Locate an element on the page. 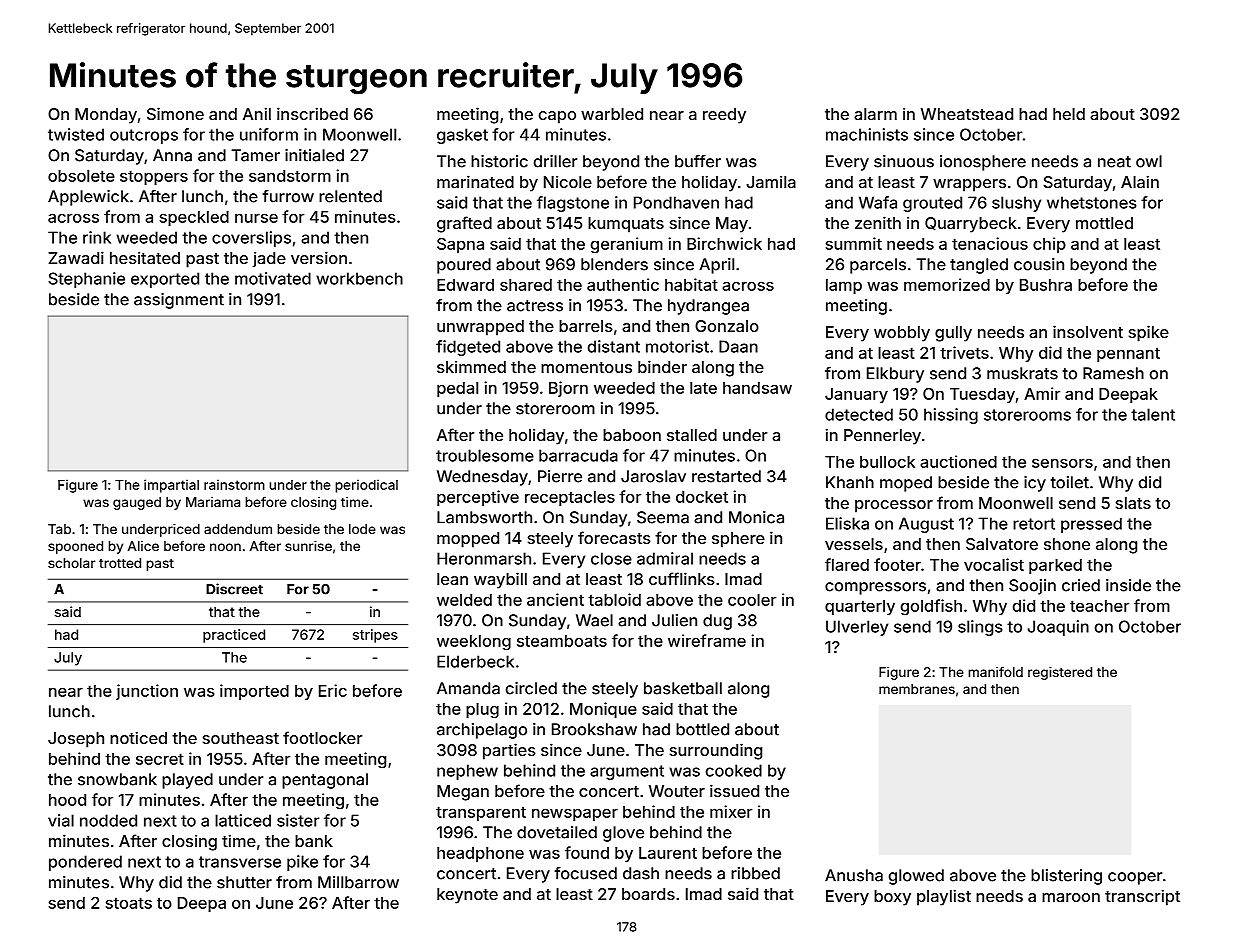  ancient is located at coordinates (555, 599).
